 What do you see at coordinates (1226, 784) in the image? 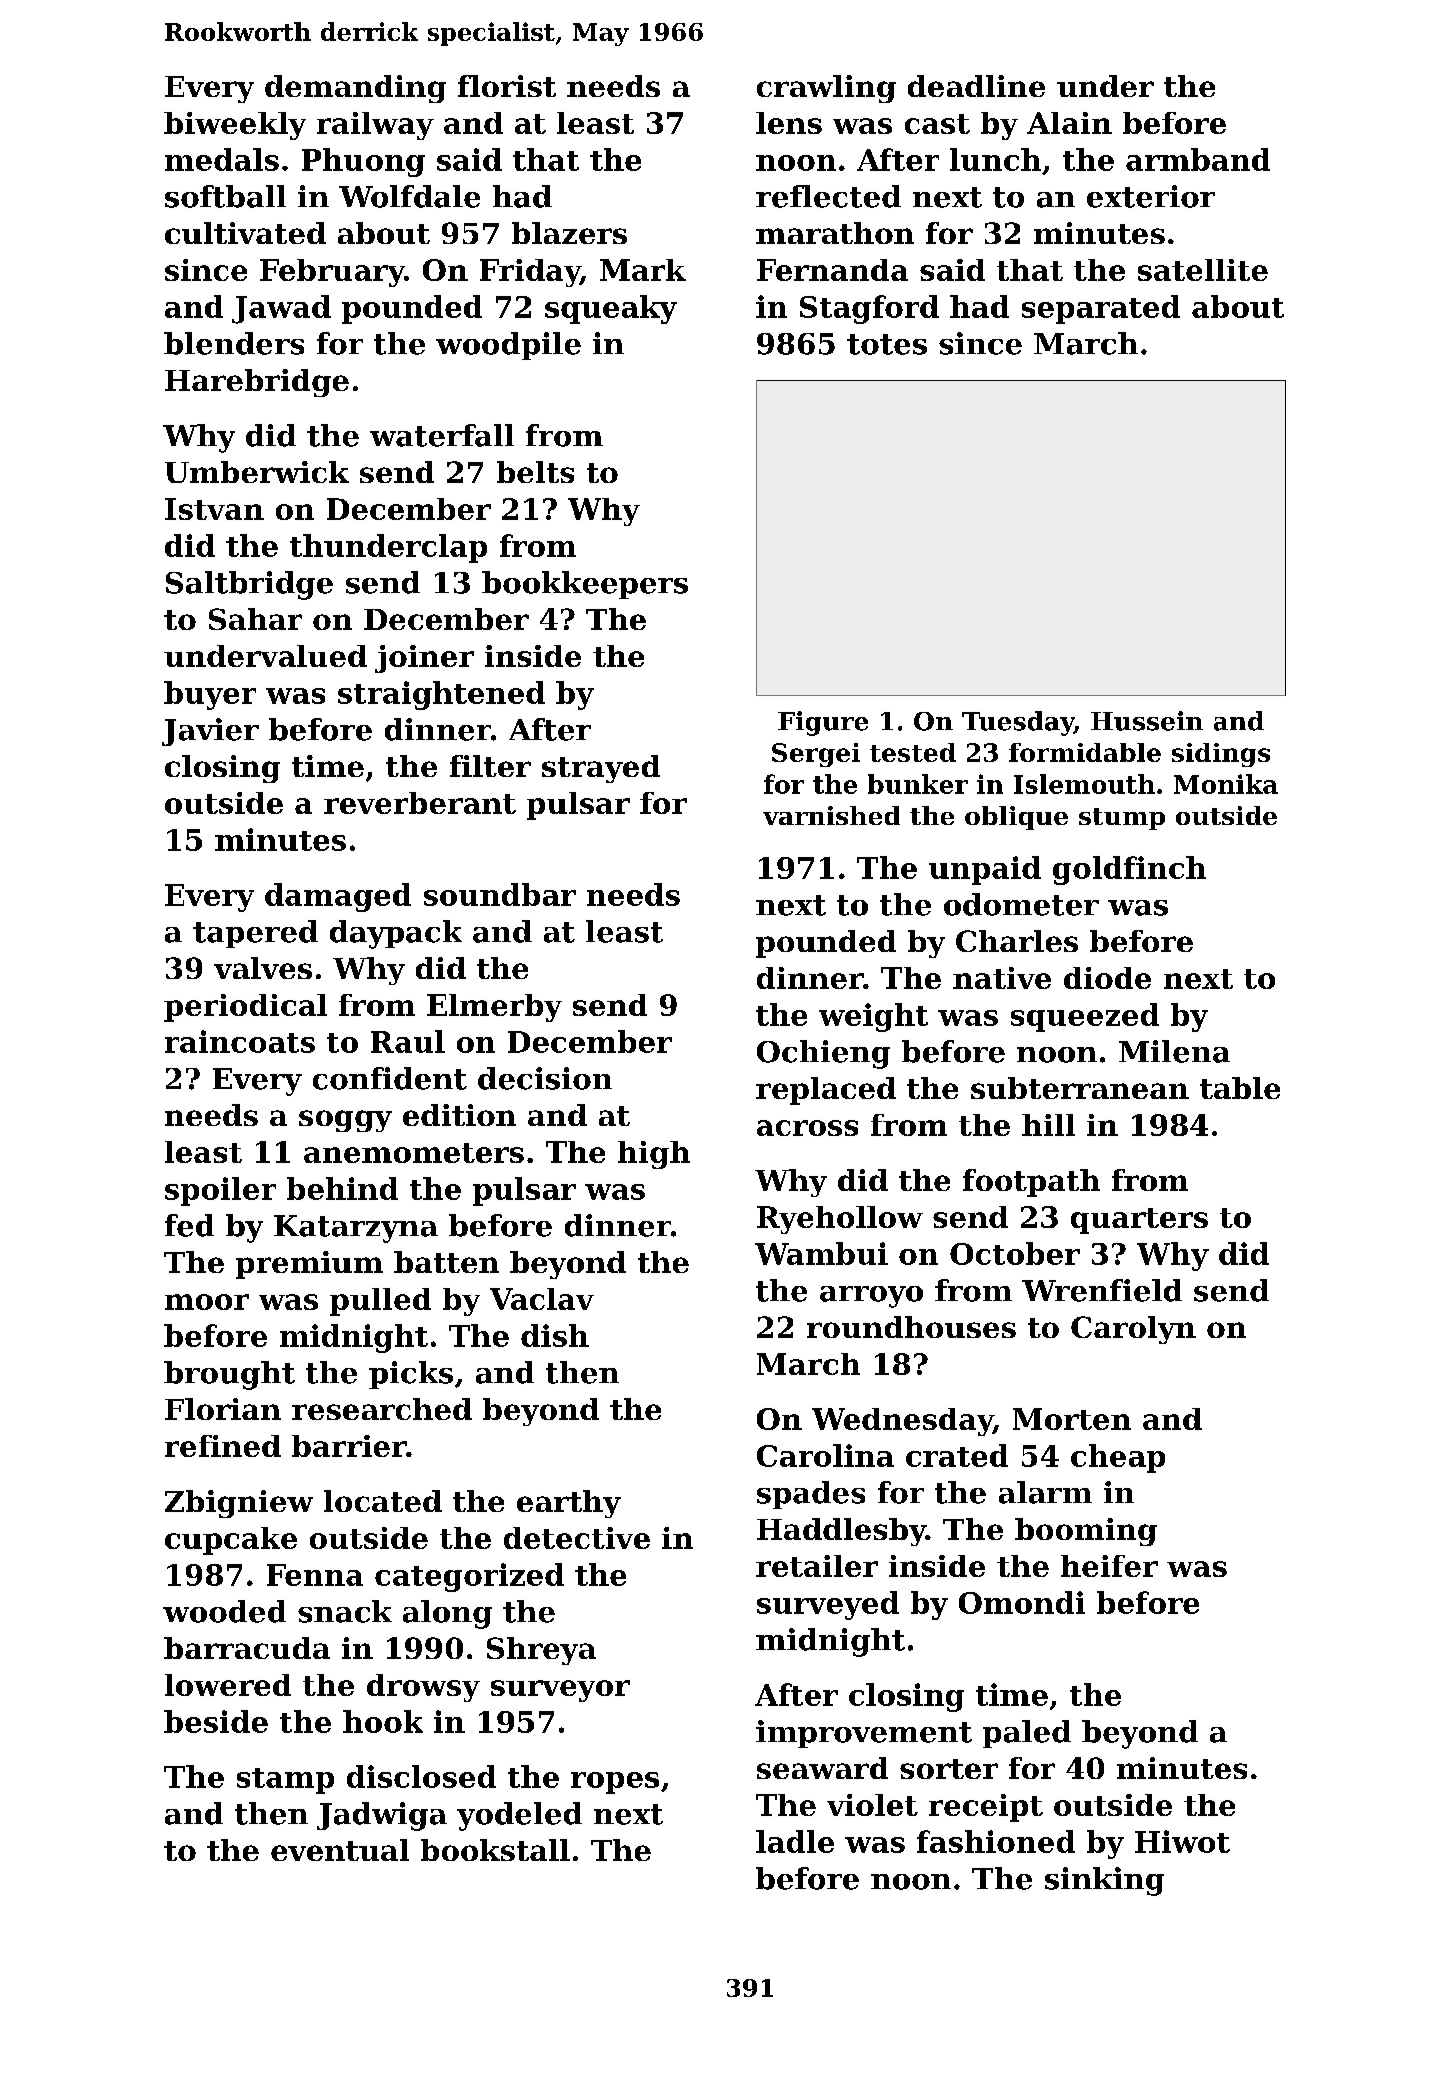
I see `Monika` at bounding box center [1226, 784].
